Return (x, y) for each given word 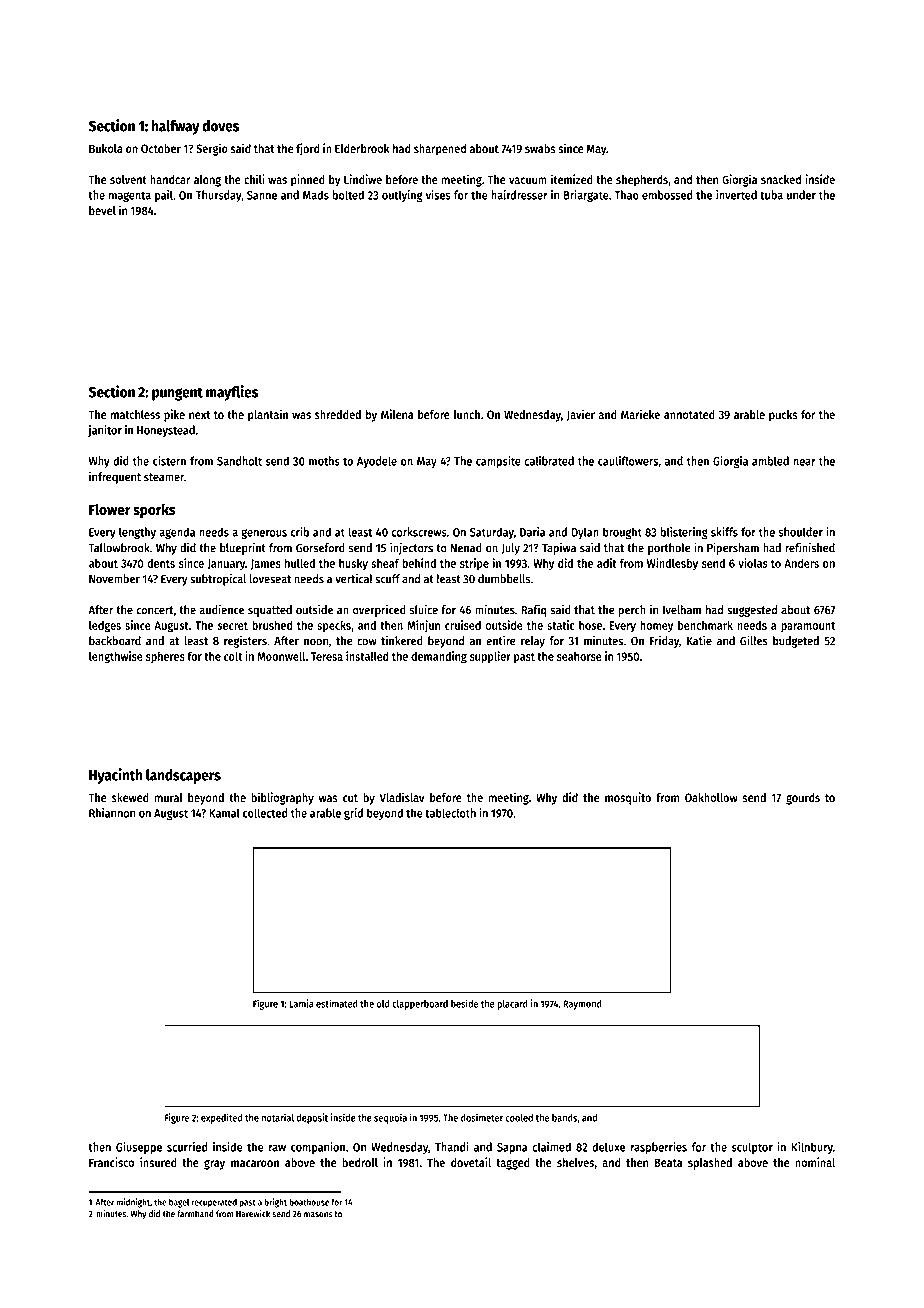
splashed (710, 1164)
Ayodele (377, 462)
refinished (810, 547)
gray (214, 1165)
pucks (783, 416)
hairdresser (519, 195)
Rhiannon (112, 813)
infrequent (115, 478)
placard (512, 1005)
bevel (102, 210)
